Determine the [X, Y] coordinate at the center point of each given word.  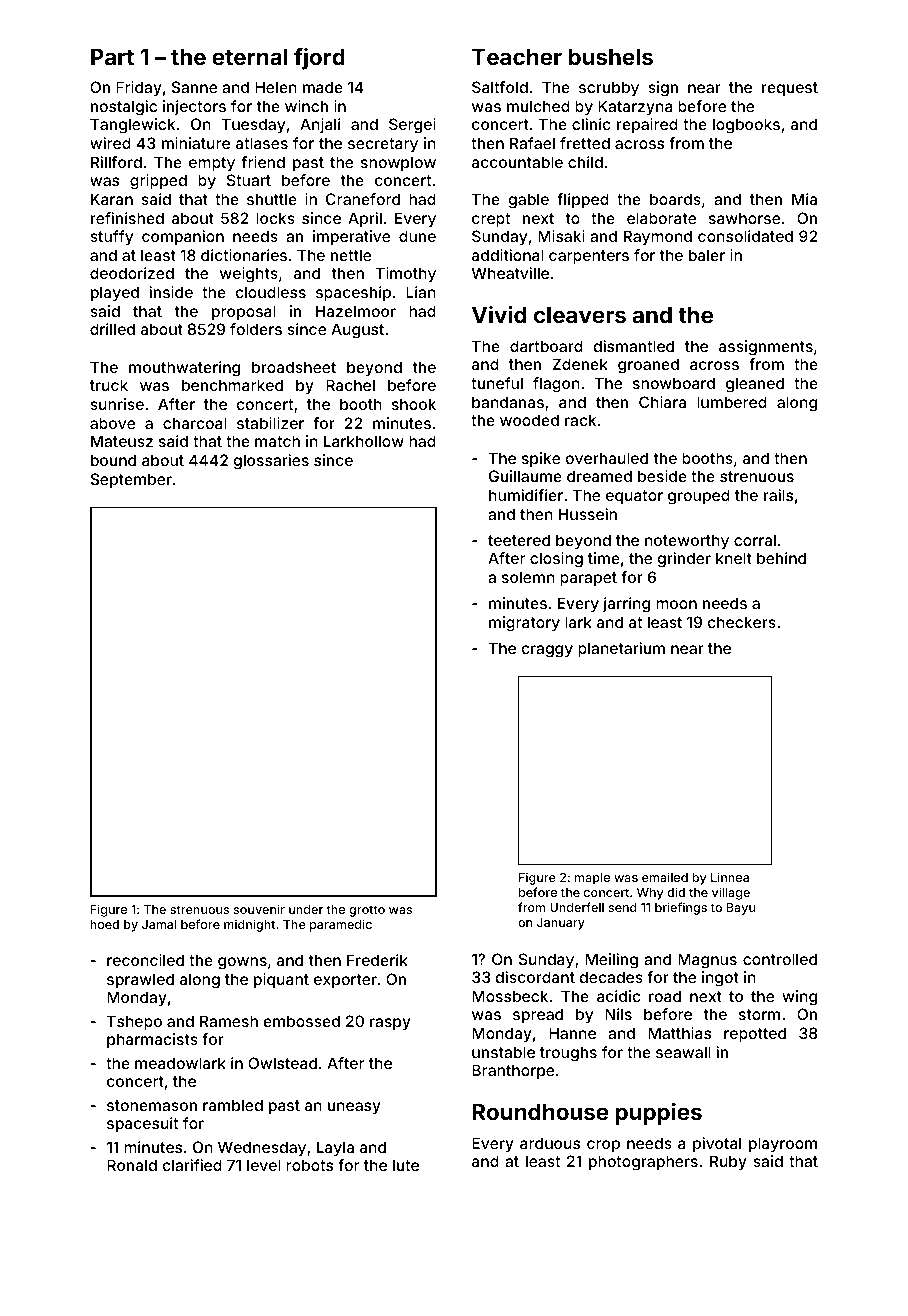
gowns [242, 963]
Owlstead [282, 1063]
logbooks [746, 126]
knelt [734, 558]
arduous [550, 1143]
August [357, 331]
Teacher [517, 56]
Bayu [741, 909]
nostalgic [124, 108]
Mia [804, 199]
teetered [519, 540]
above [112, 423]
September [131, 480]
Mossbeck [510, 996]
